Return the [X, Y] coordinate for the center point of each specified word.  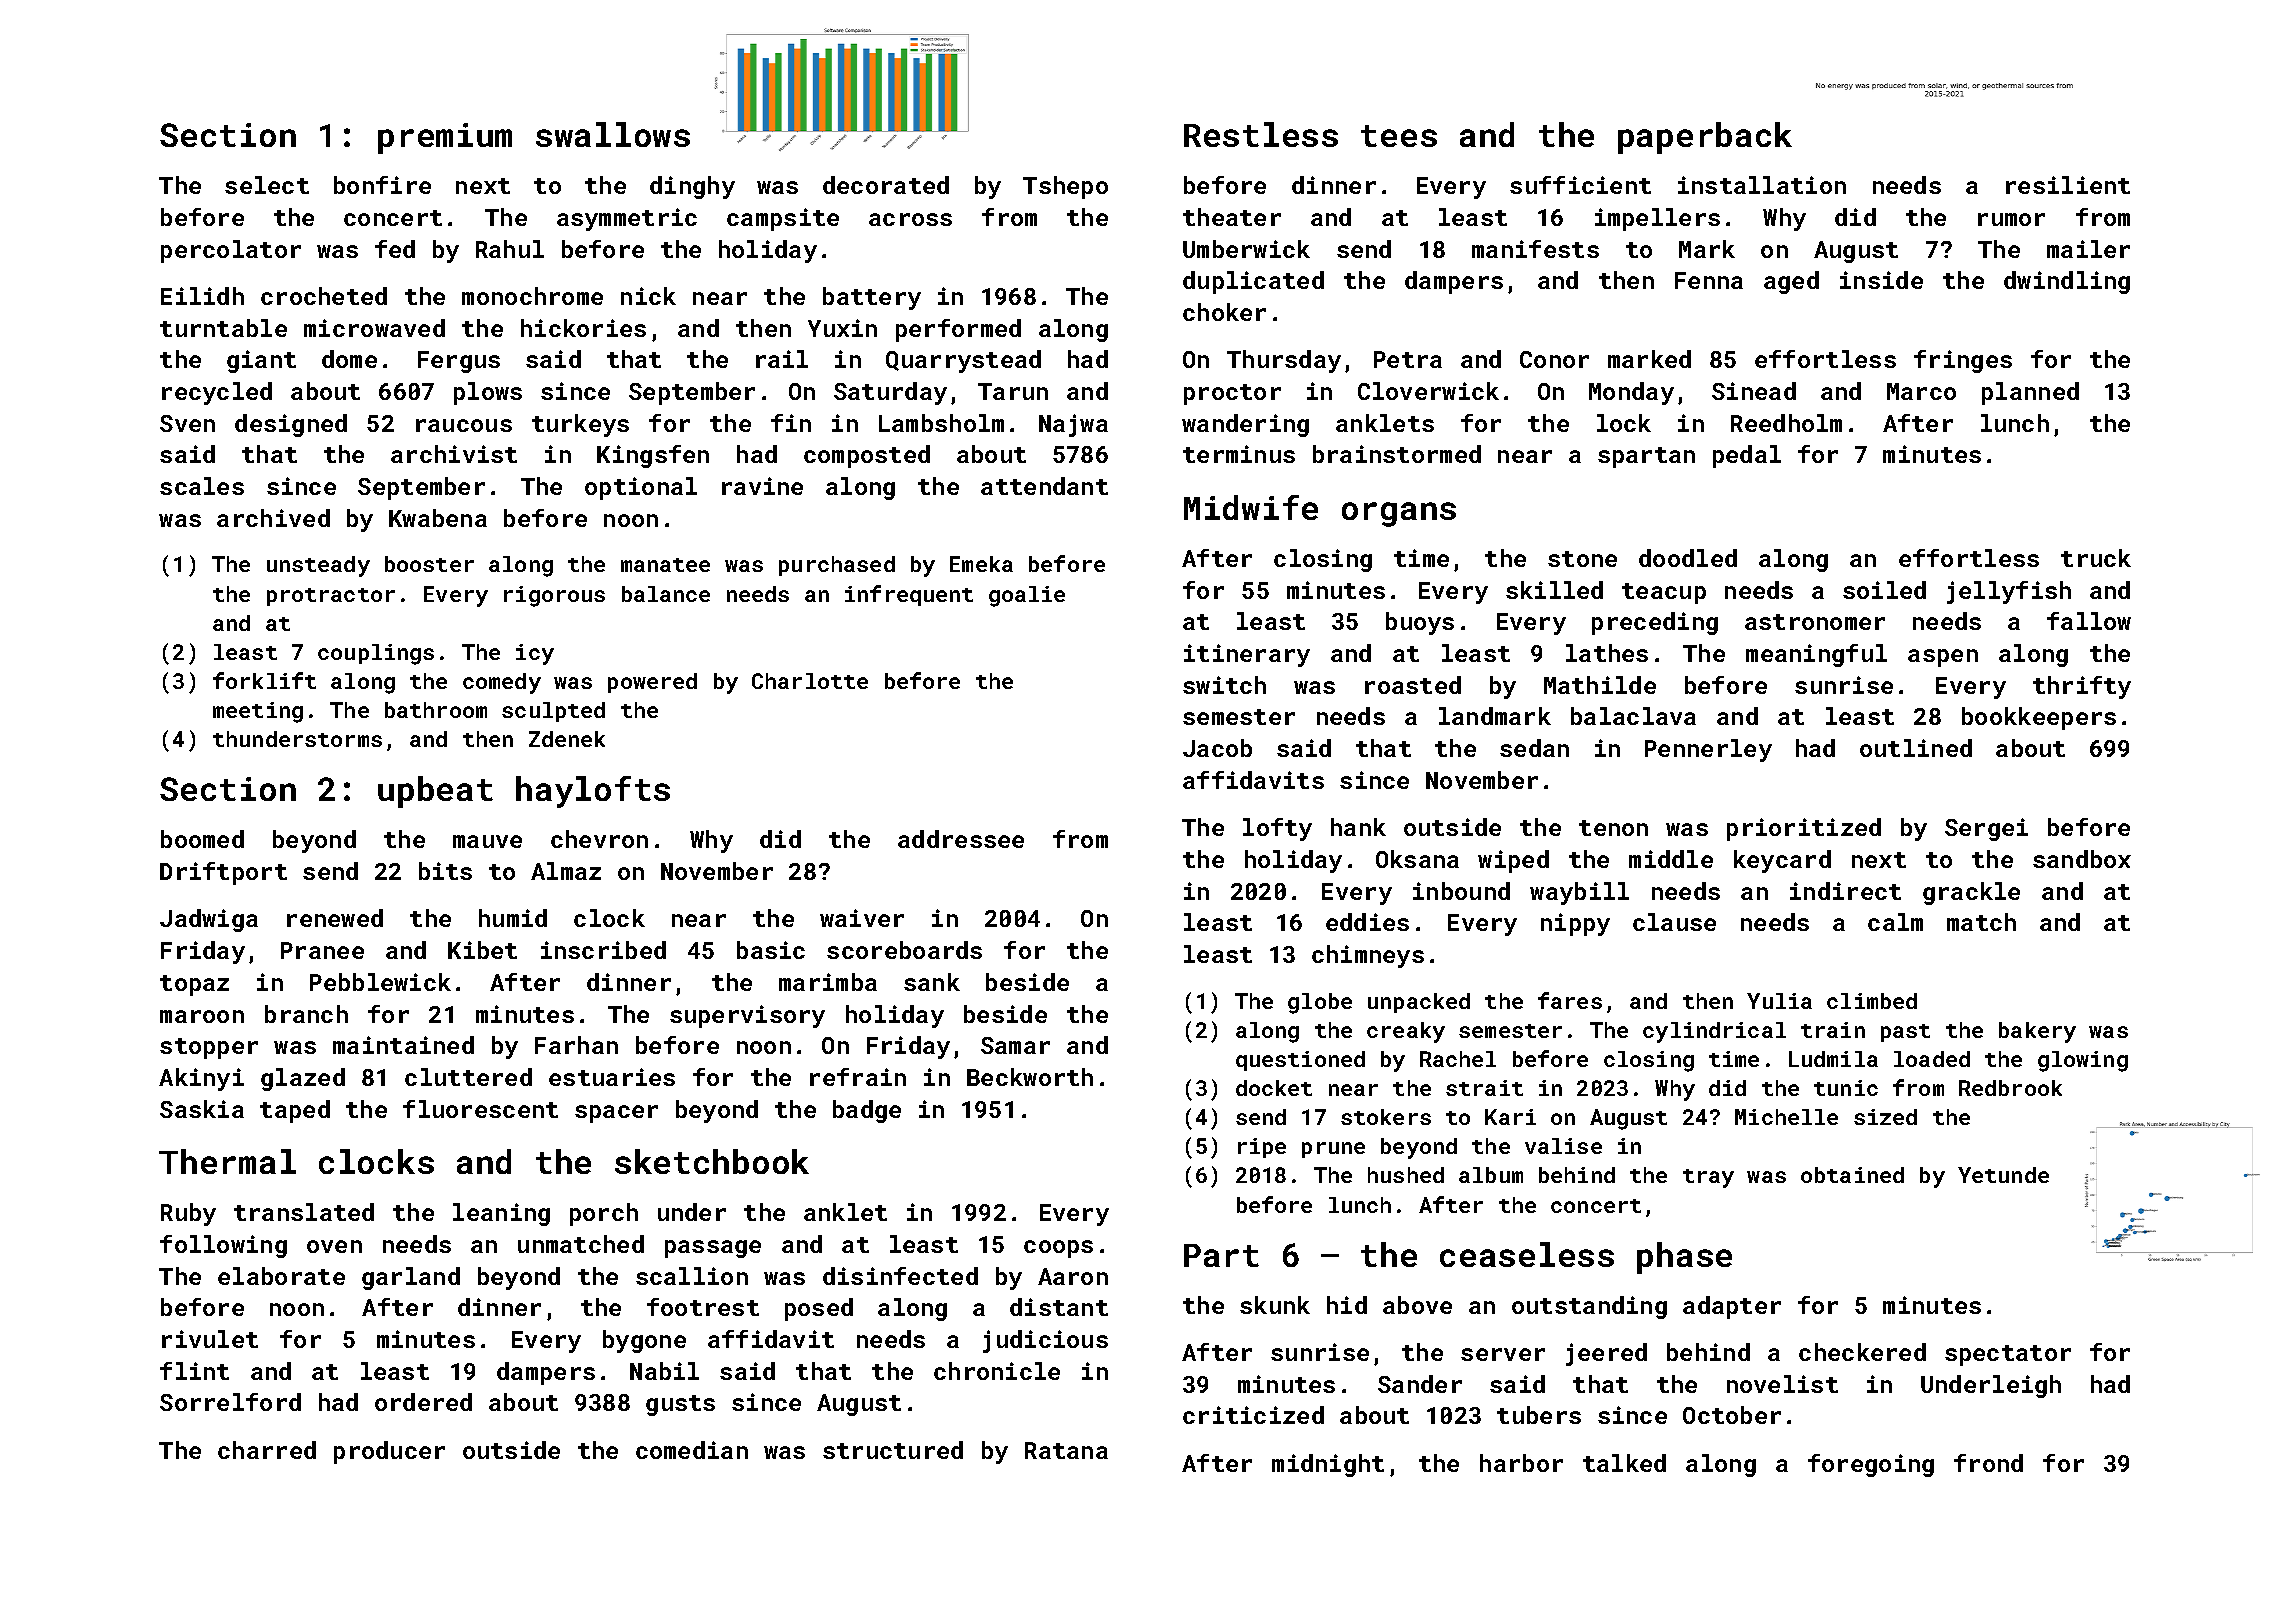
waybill [1579, 893]
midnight [1328, 1465]
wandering [1245, 425]
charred [267, 1450]
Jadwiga [209, 920]
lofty [1277, 829]
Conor [1554, 359]
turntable [223, 328]
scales [202, 486]
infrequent [909, 595]
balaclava [1633, 716]
